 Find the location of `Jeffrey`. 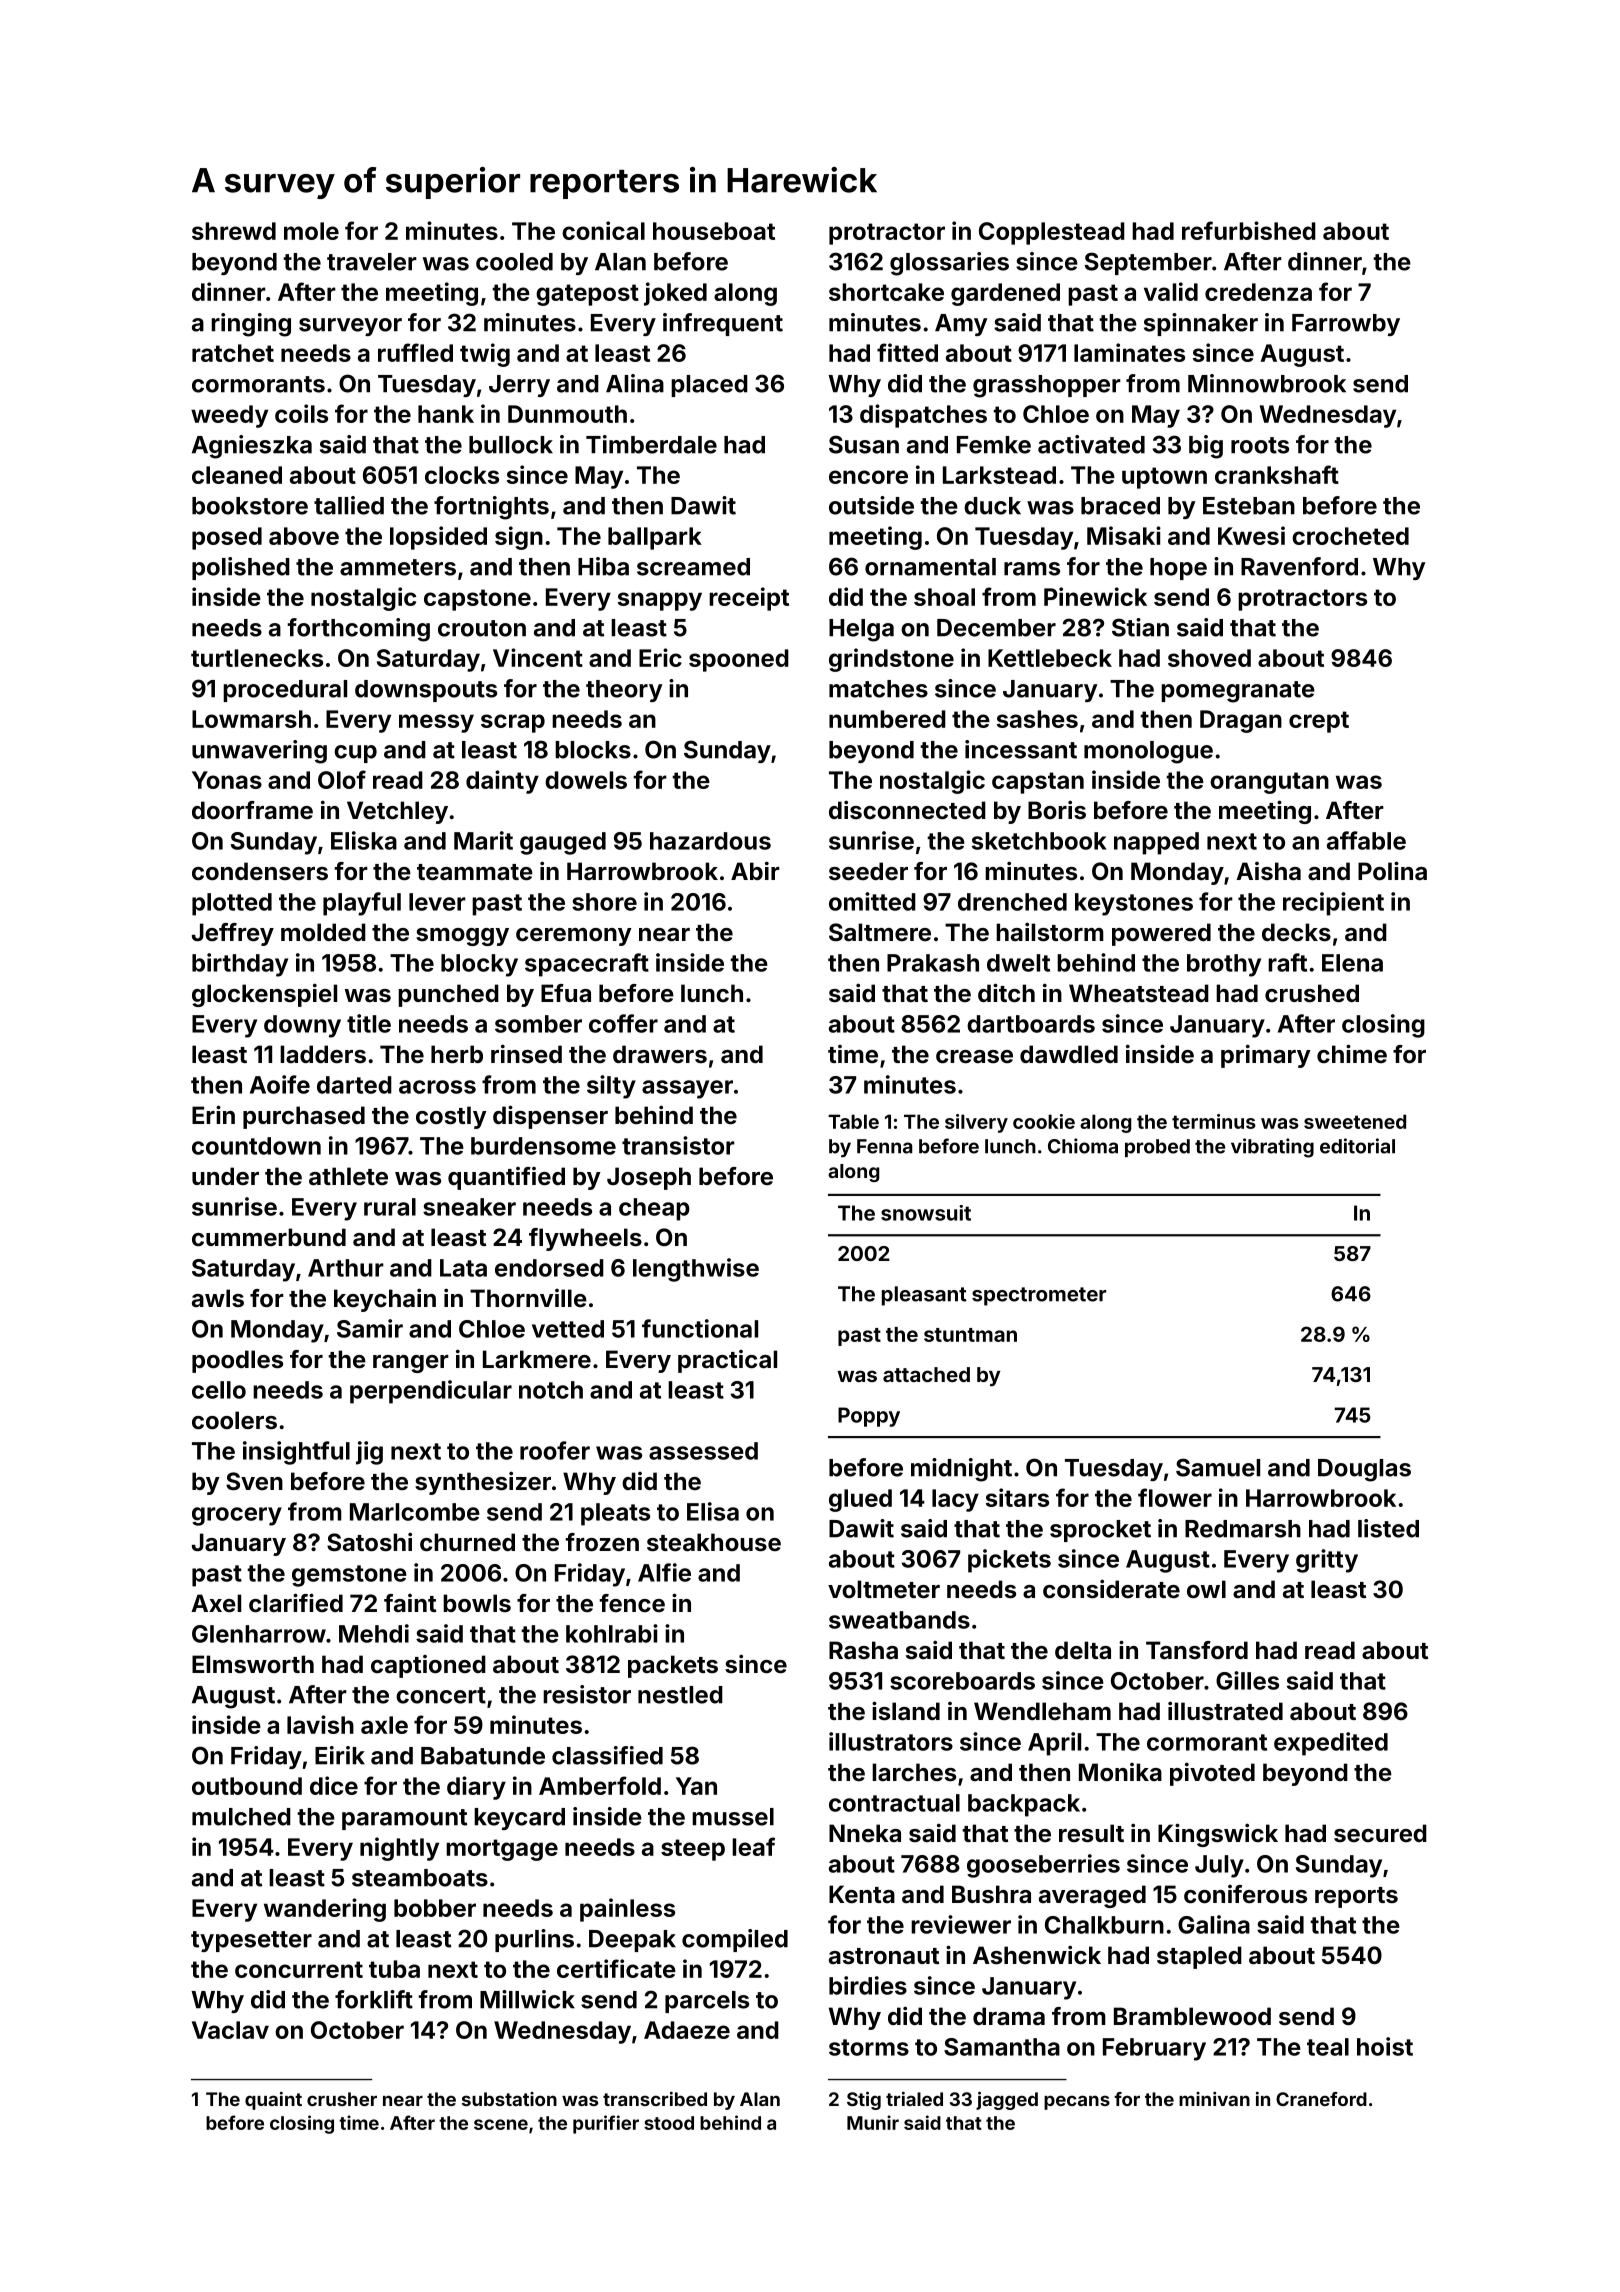

Jeffrey is located at coordinates (233, 934).
